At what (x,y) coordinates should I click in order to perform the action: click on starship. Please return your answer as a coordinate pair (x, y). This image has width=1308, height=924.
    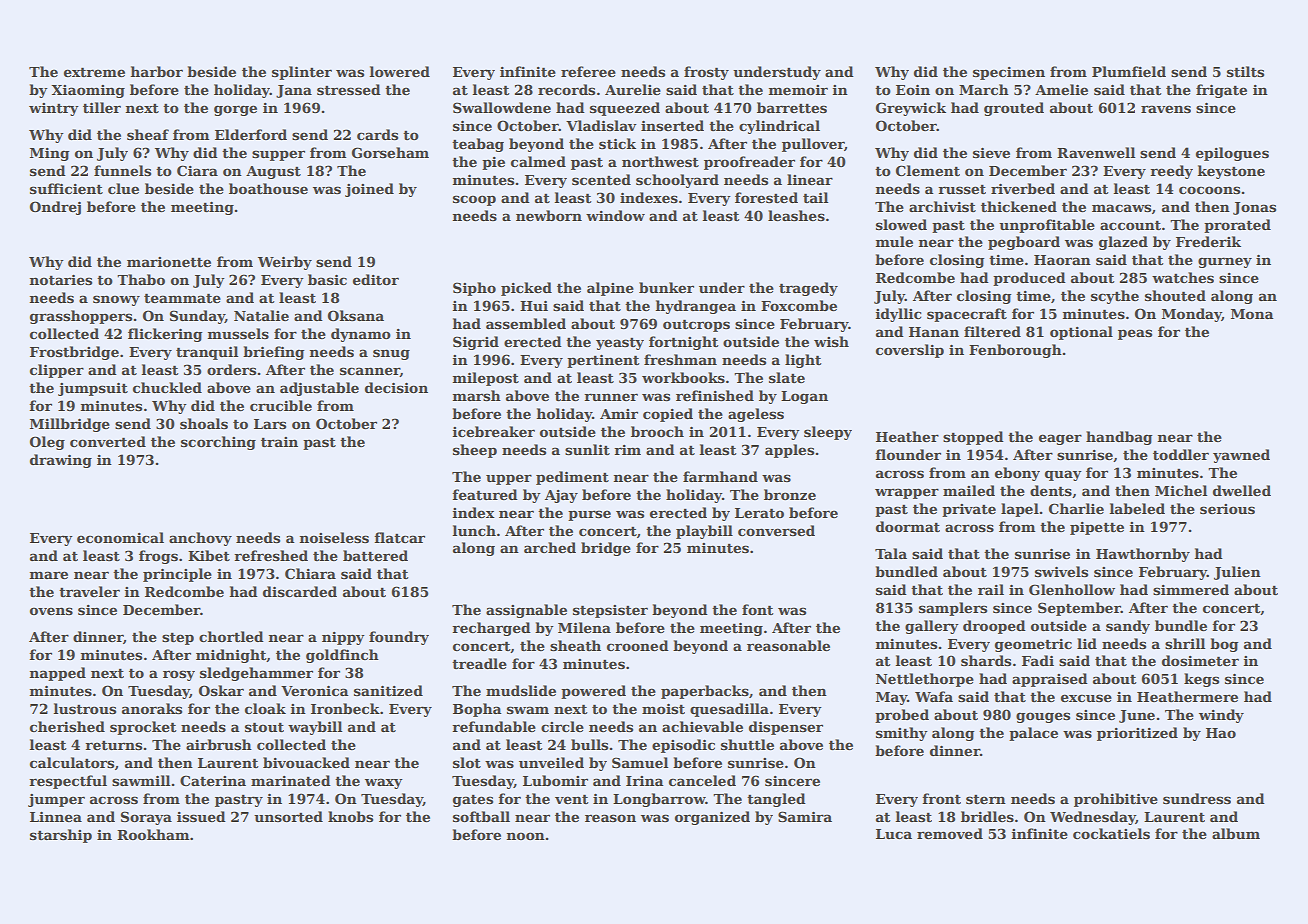
    Looking at the image, I should click on (61, 836).
